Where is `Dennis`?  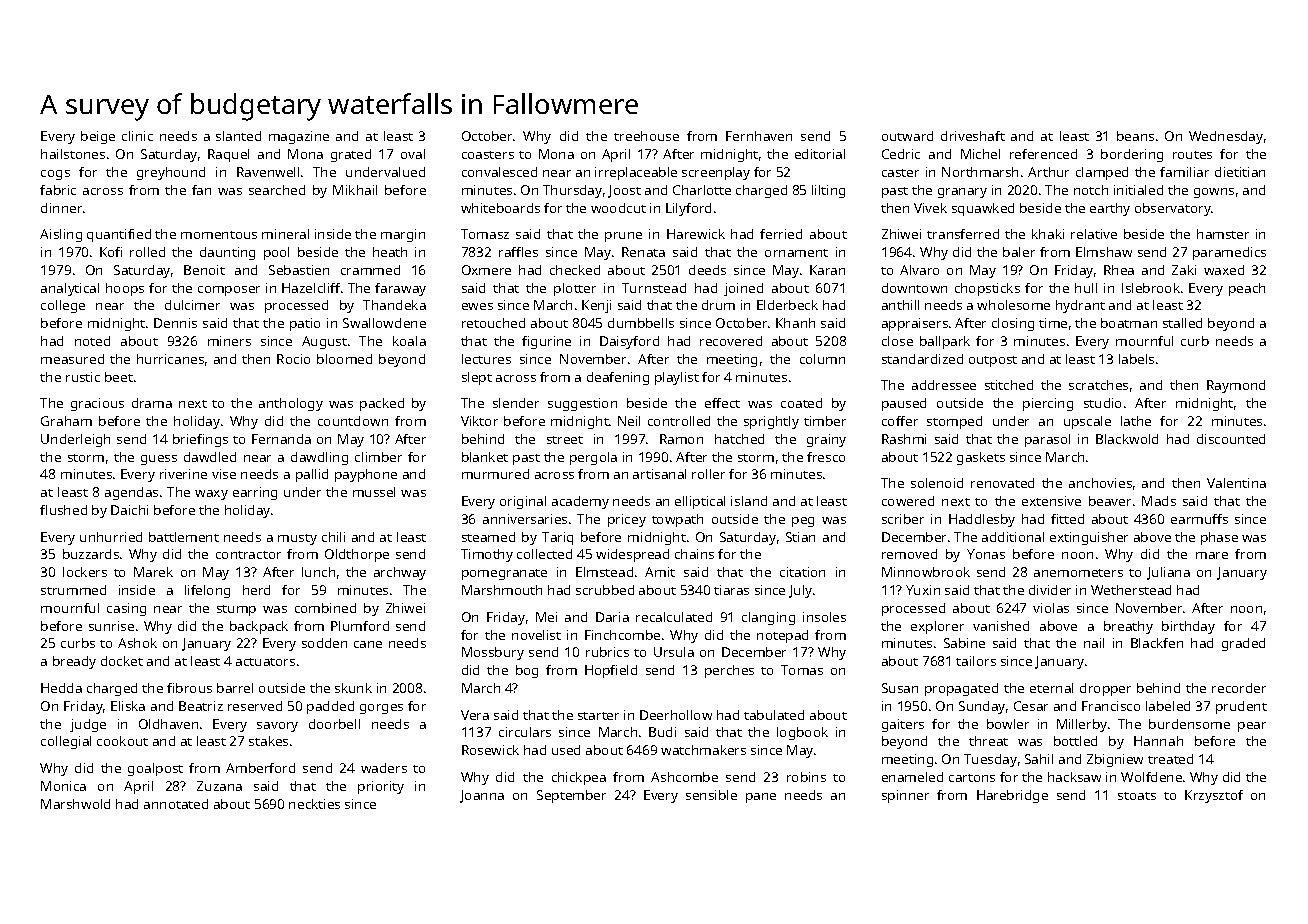
Dennis is located at coordinates (175, 323).
